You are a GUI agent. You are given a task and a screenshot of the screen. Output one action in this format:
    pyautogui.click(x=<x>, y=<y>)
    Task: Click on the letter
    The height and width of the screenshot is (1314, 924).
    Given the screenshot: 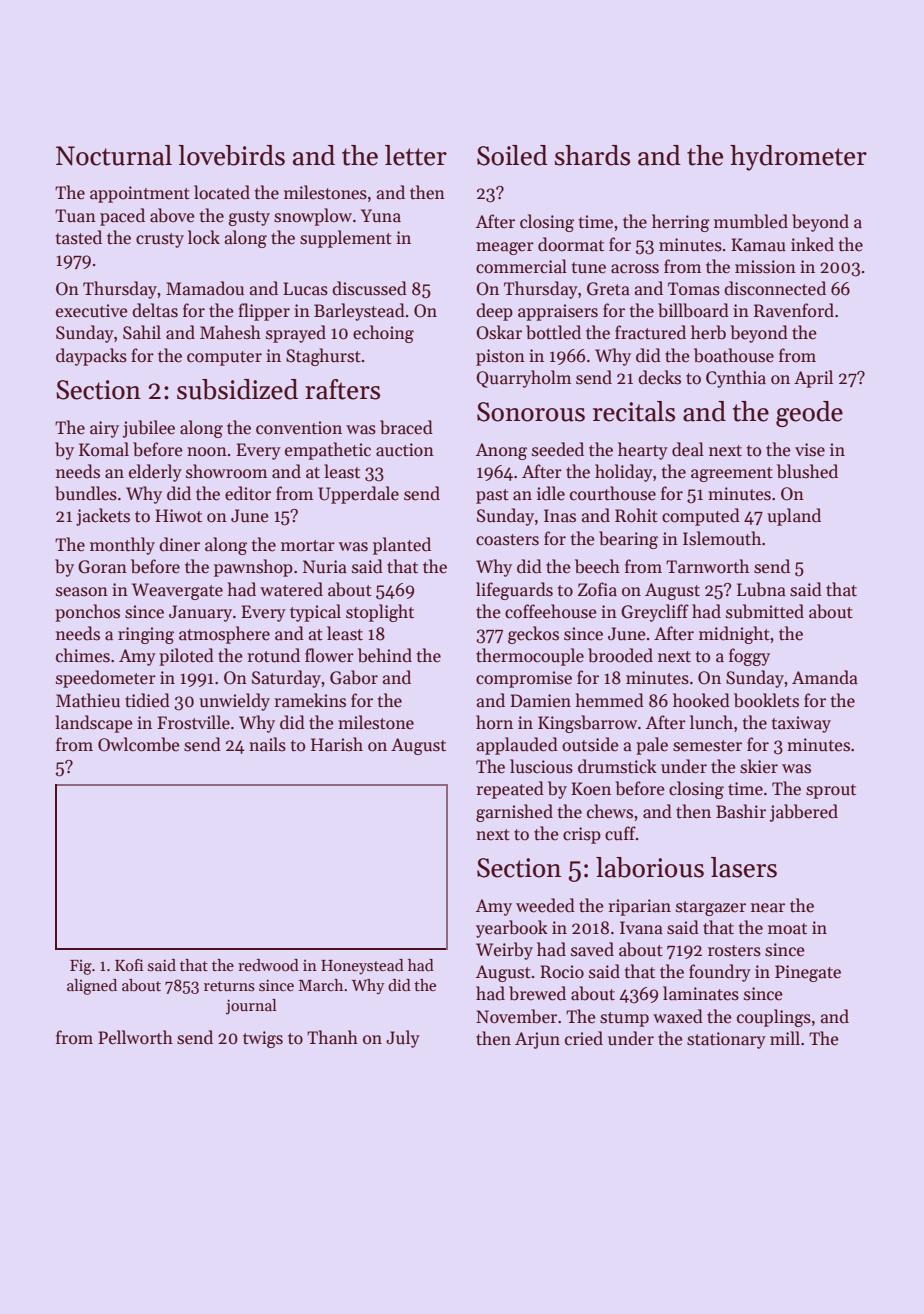 What is the action you would take?
    pyautogui.click(x=416, y=155)
